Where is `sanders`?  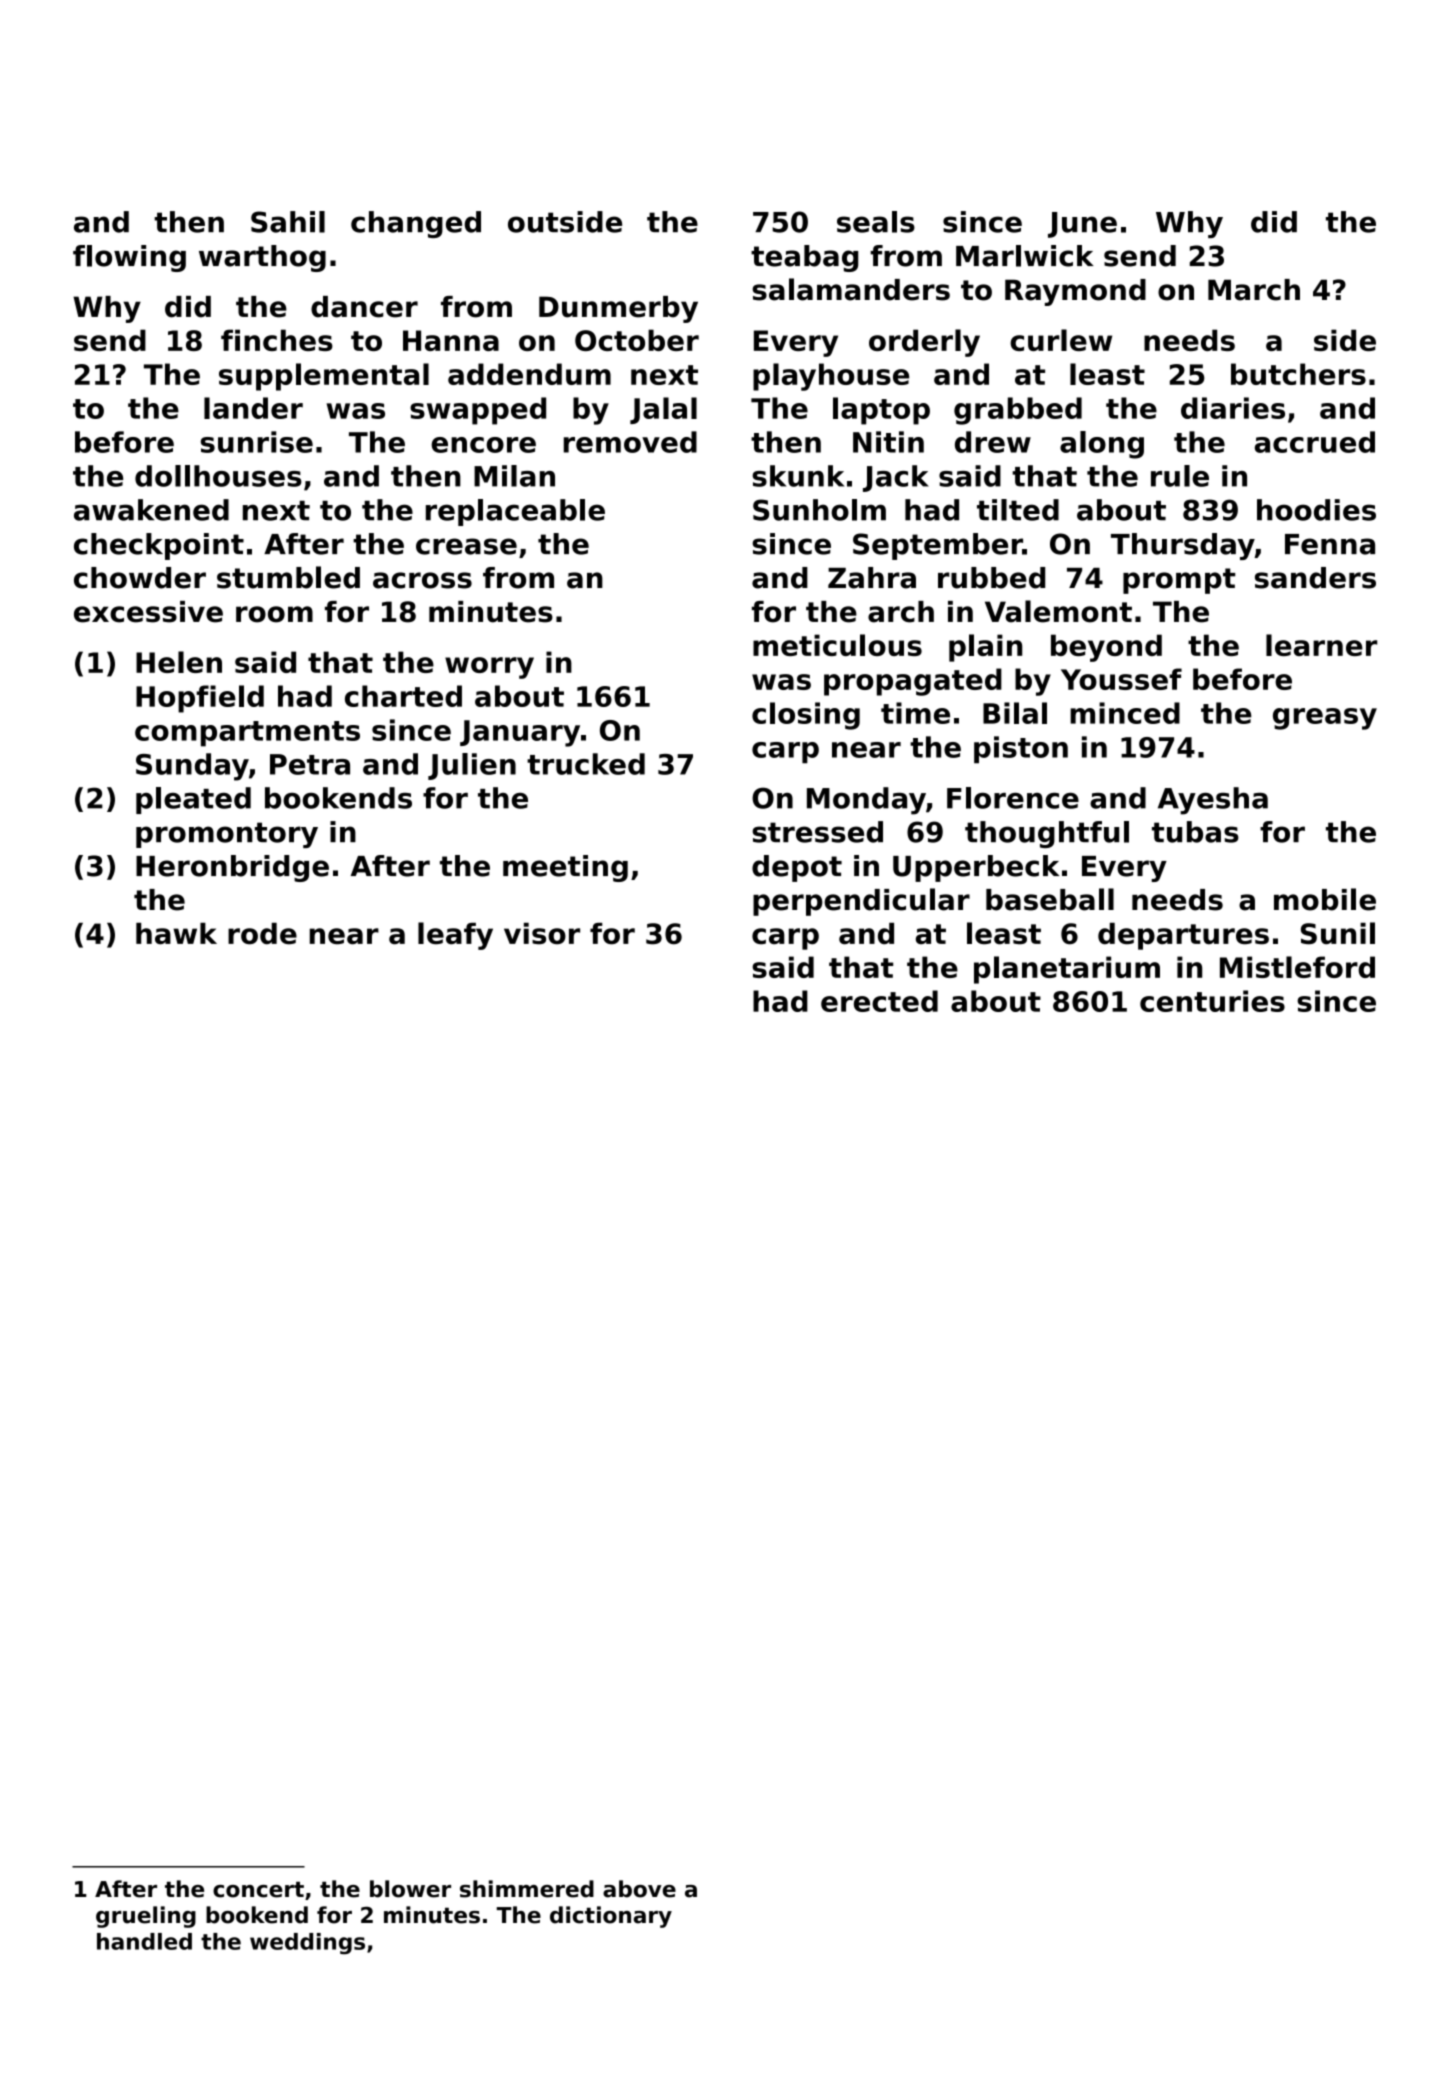 sanders is located at coordinates (1315, 578).
